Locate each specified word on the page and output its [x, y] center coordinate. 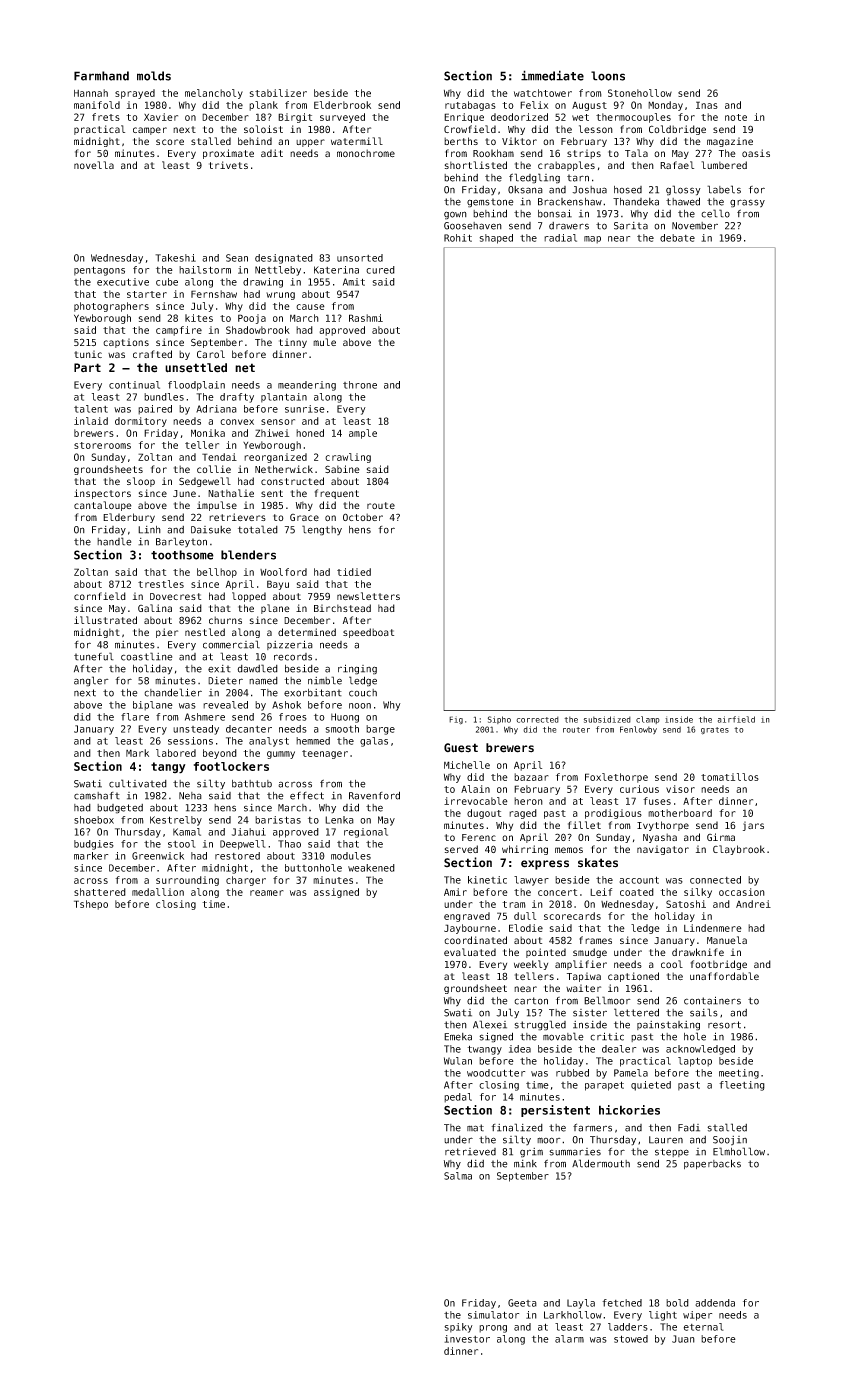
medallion [158, 892]
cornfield [100, 596]
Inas [707, 105]
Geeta [522, 1303]
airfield [736, 719]
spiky [458, 1328]
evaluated [470, 952]
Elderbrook [342, 105]
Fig [456, 720]
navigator [663, 850]
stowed [631, 1339]
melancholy [214, 94]
